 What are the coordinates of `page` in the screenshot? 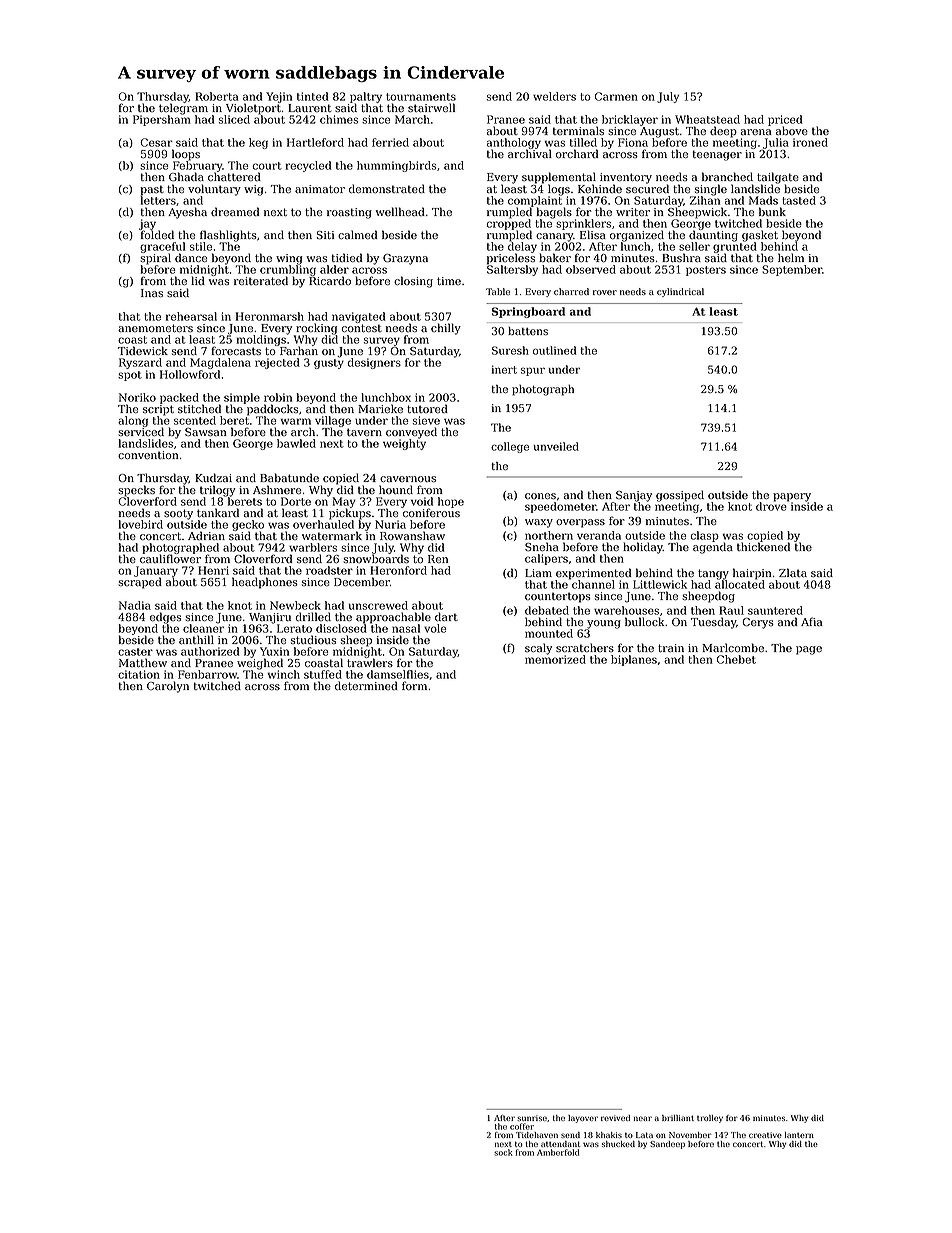 It's located at (809, 650).
